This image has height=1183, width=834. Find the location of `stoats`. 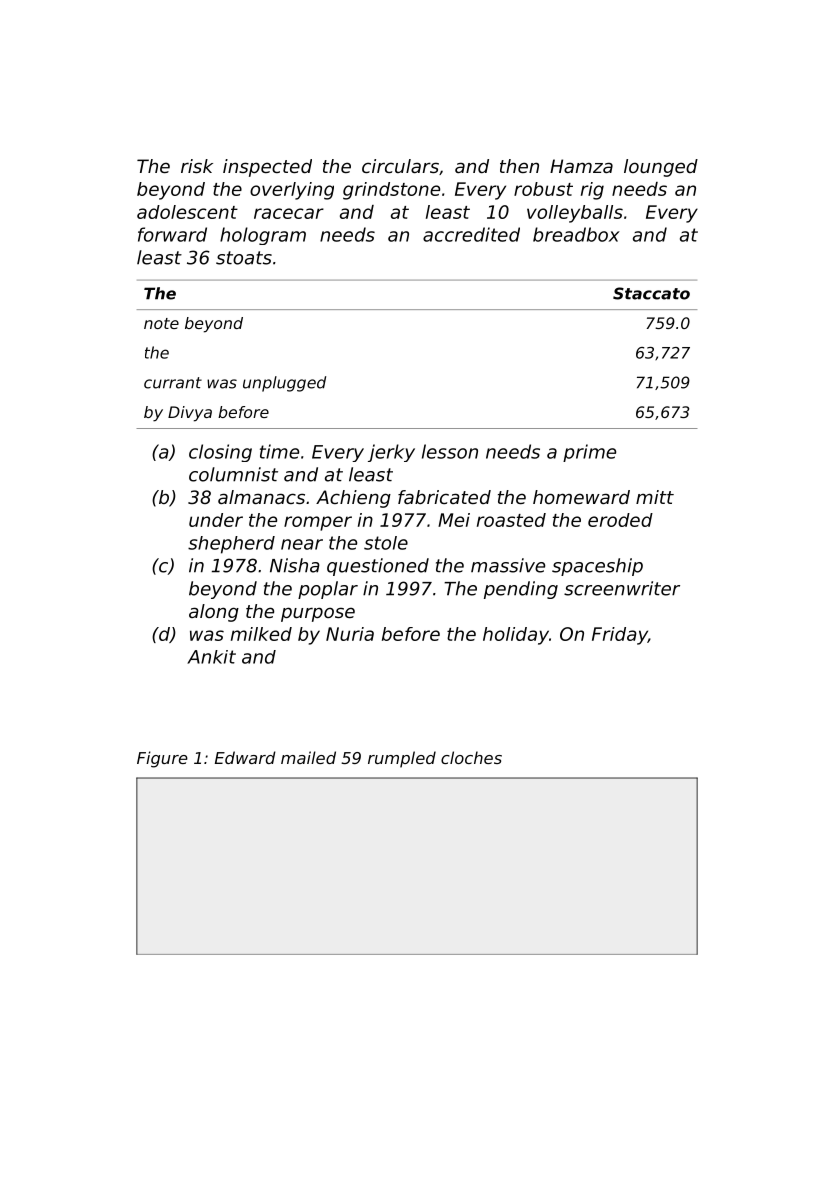

stoats is located at coordinates (244, 258).
